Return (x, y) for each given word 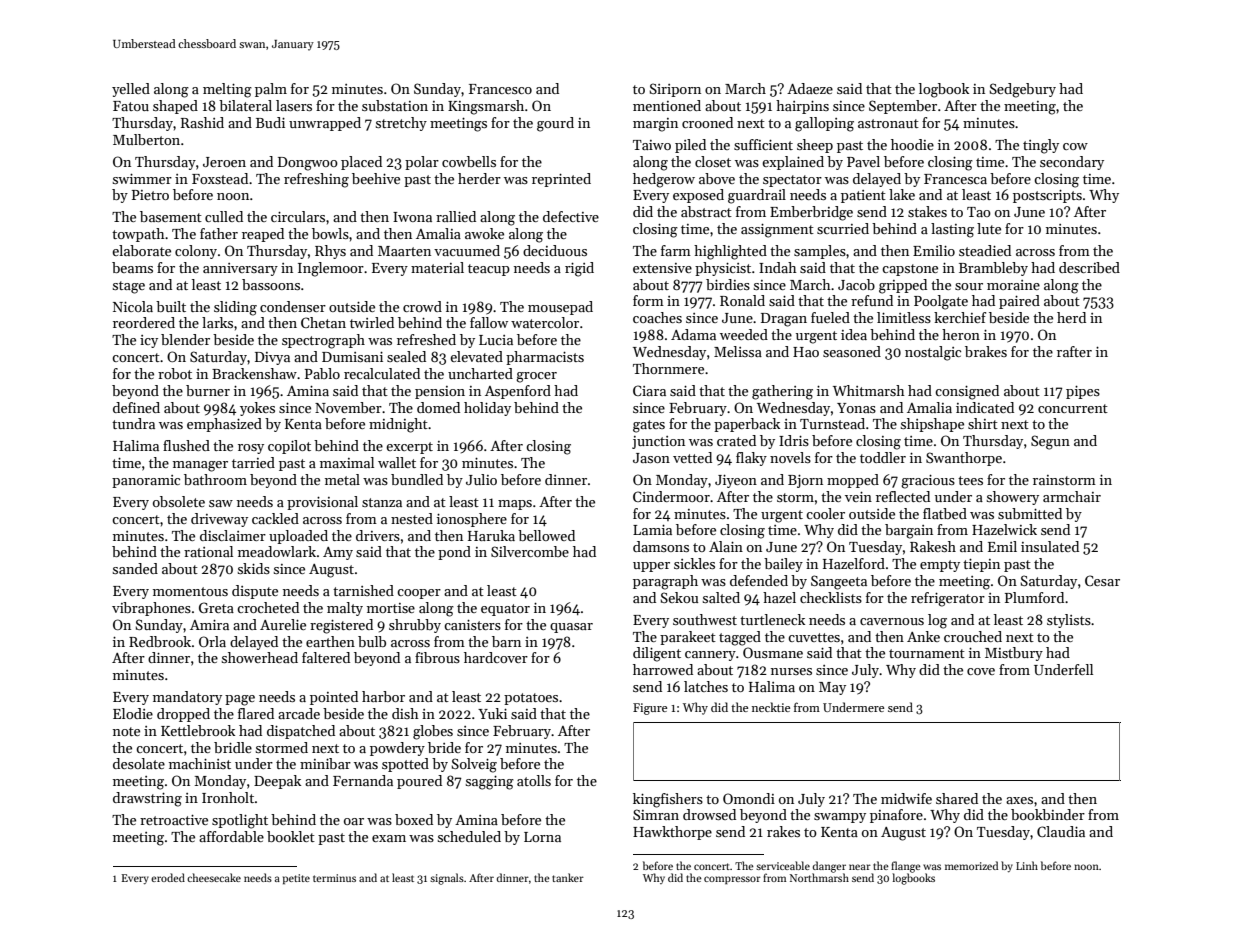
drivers (378, 535)
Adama (693, 334)
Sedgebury (1022, 90)
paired (1019, 302)
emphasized (224, 425)
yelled (131, 90)
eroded (168, 877)
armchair (1072, 496)
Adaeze (810, 88)
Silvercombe (530, 551)
